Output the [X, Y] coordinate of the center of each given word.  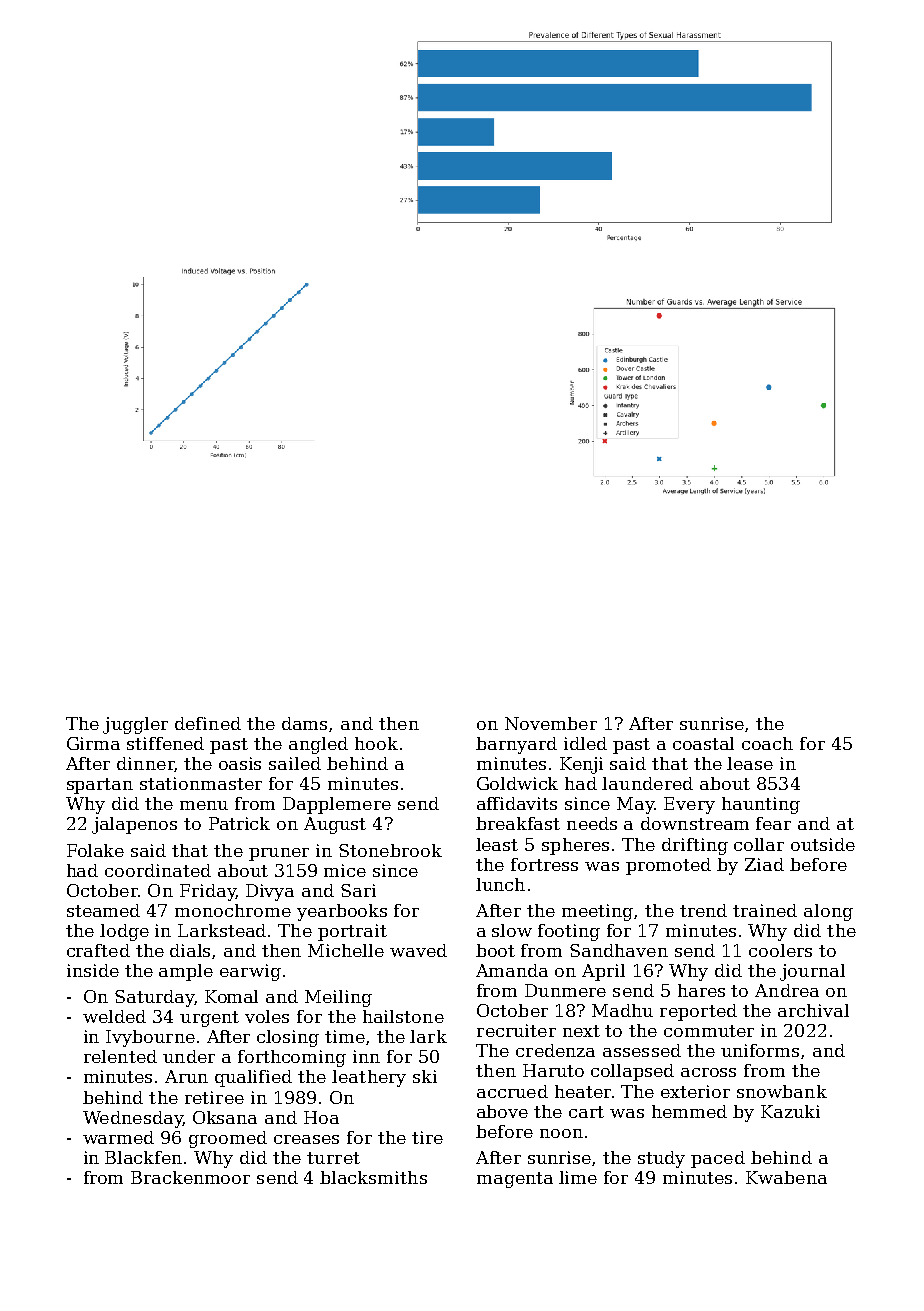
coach [767, 743]
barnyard [516, 745]
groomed [228, 1139]
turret [333, 1158]
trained [765, 910]
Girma [93, 743]
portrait [352, 932]
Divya [270, 892]
